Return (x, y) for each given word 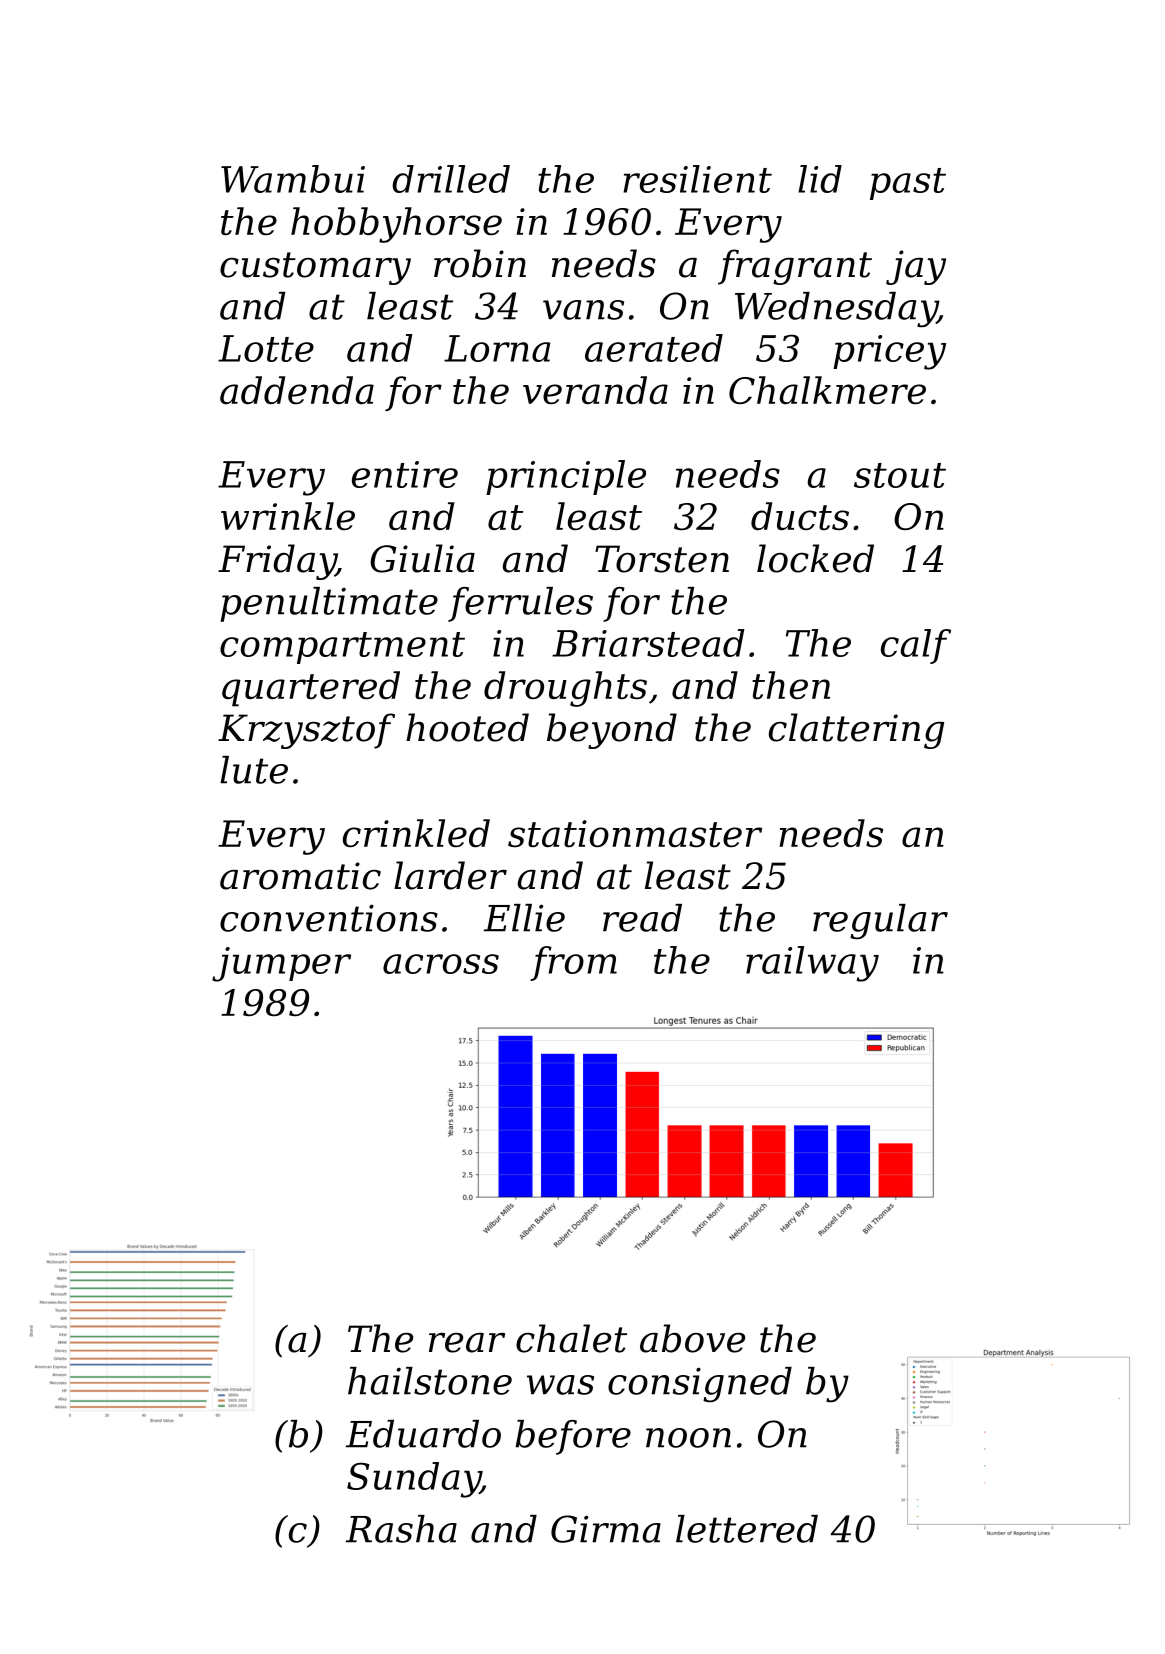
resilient (697, 179)
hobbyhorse (396, 225)
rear (467, 1343)
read (642, 918)
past (908, 184)
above (692, 1338)
